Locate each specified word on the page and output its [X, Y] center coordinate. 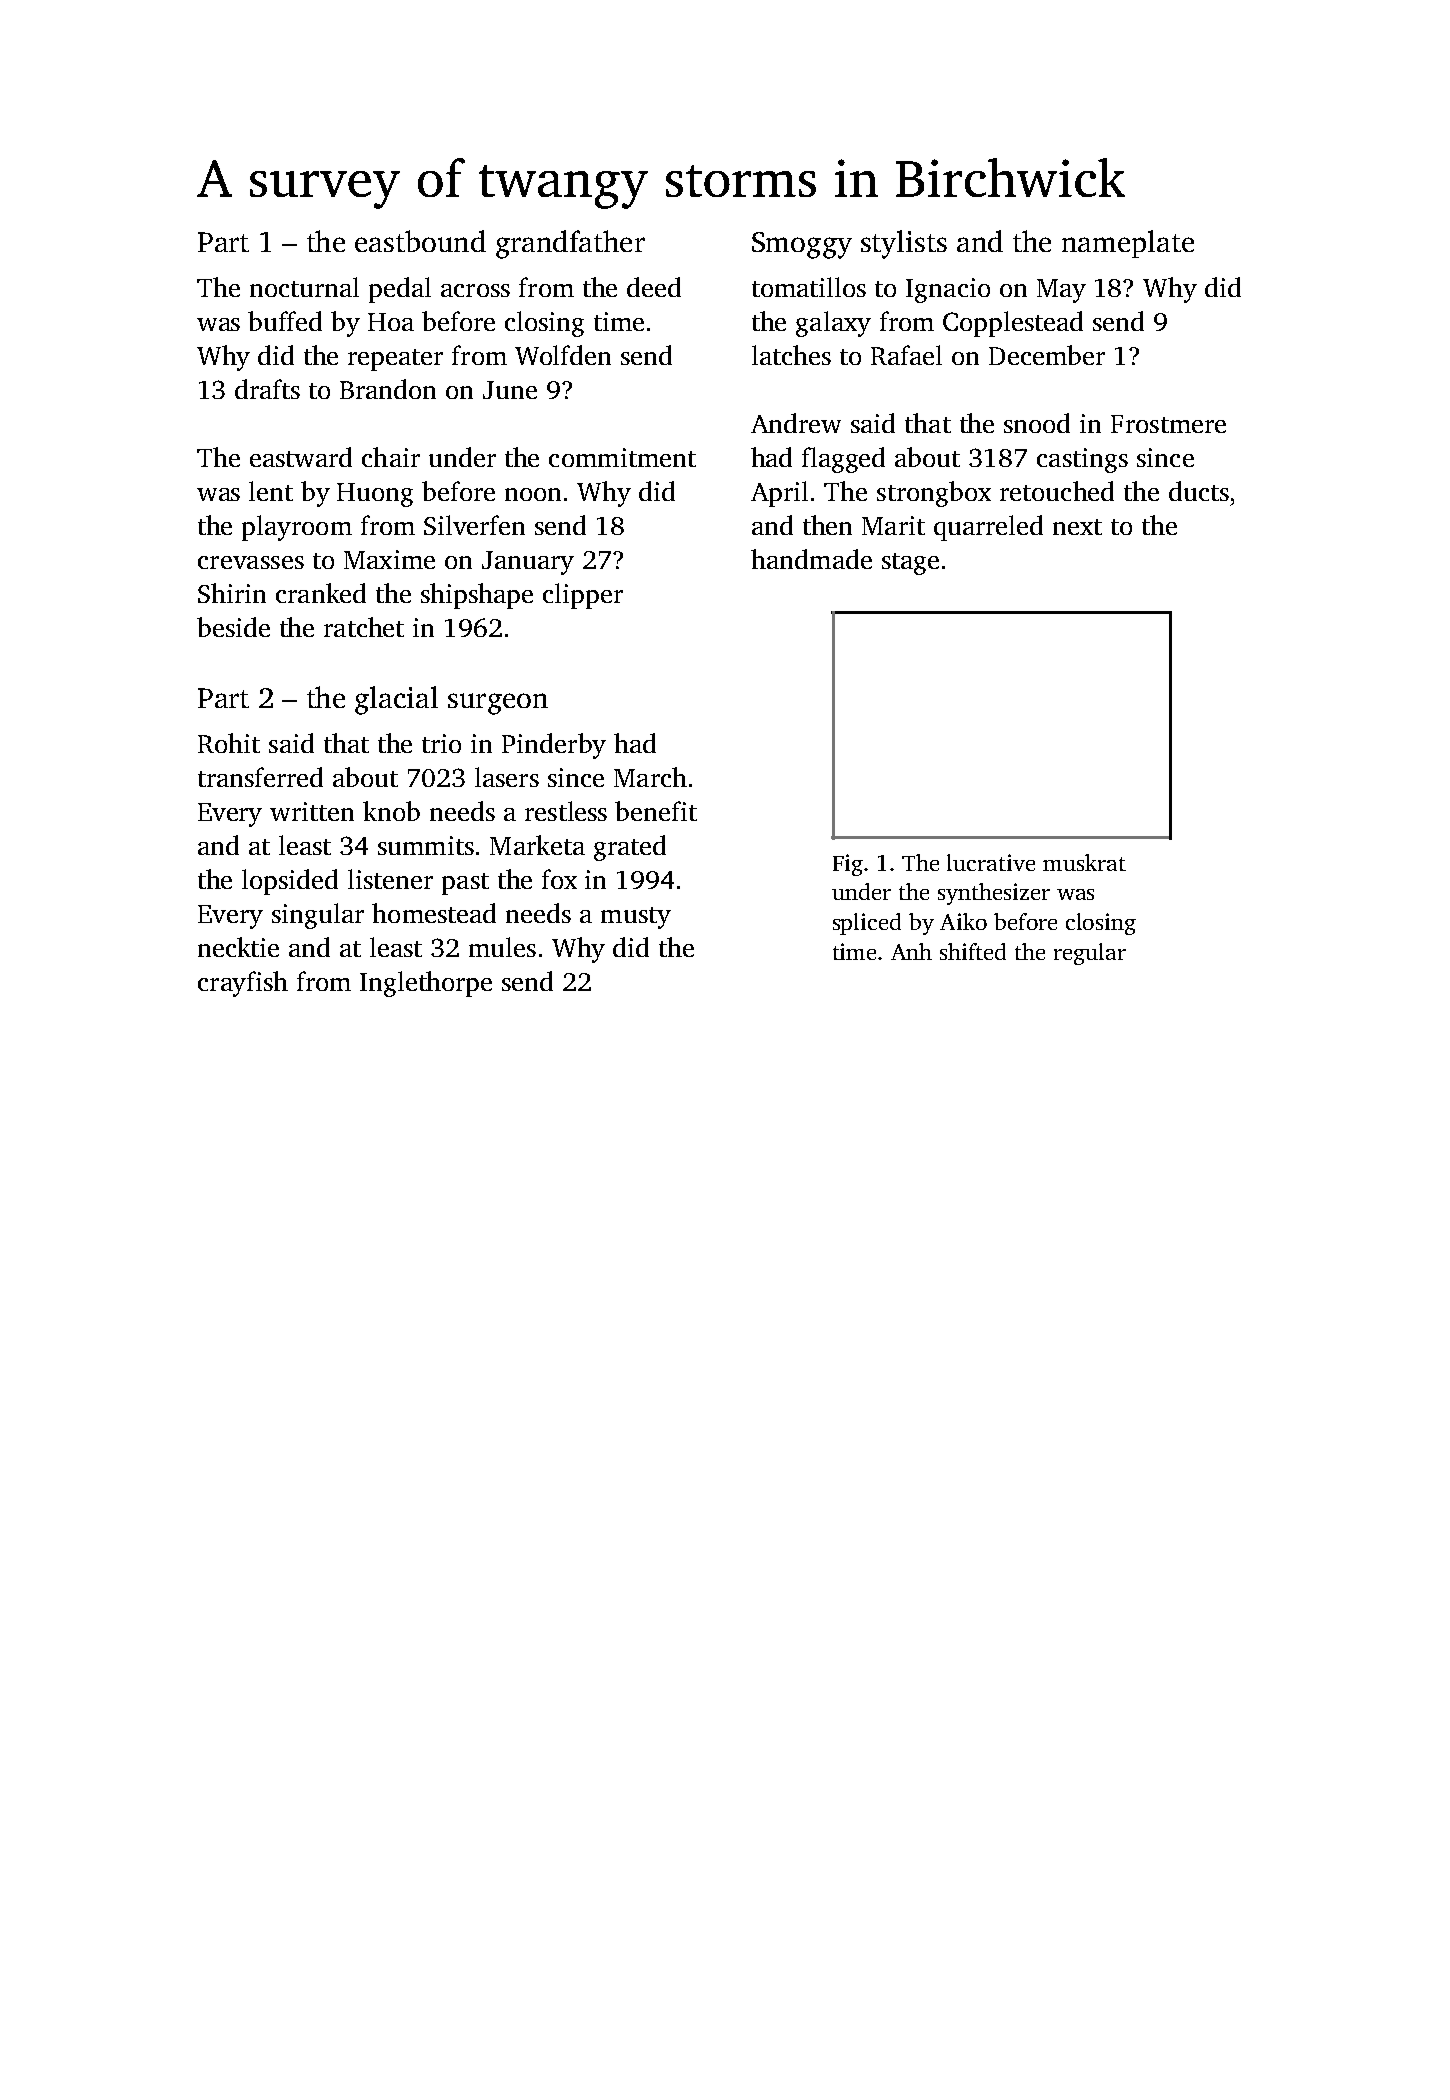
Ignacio [948, 290]
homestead [434, 913]
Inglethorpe [426, 984]
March [650, 777]
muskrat [1084, 862]
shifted [973, 951]
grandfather [570, 244]
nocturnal [304, 287]
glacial [396, 700]
